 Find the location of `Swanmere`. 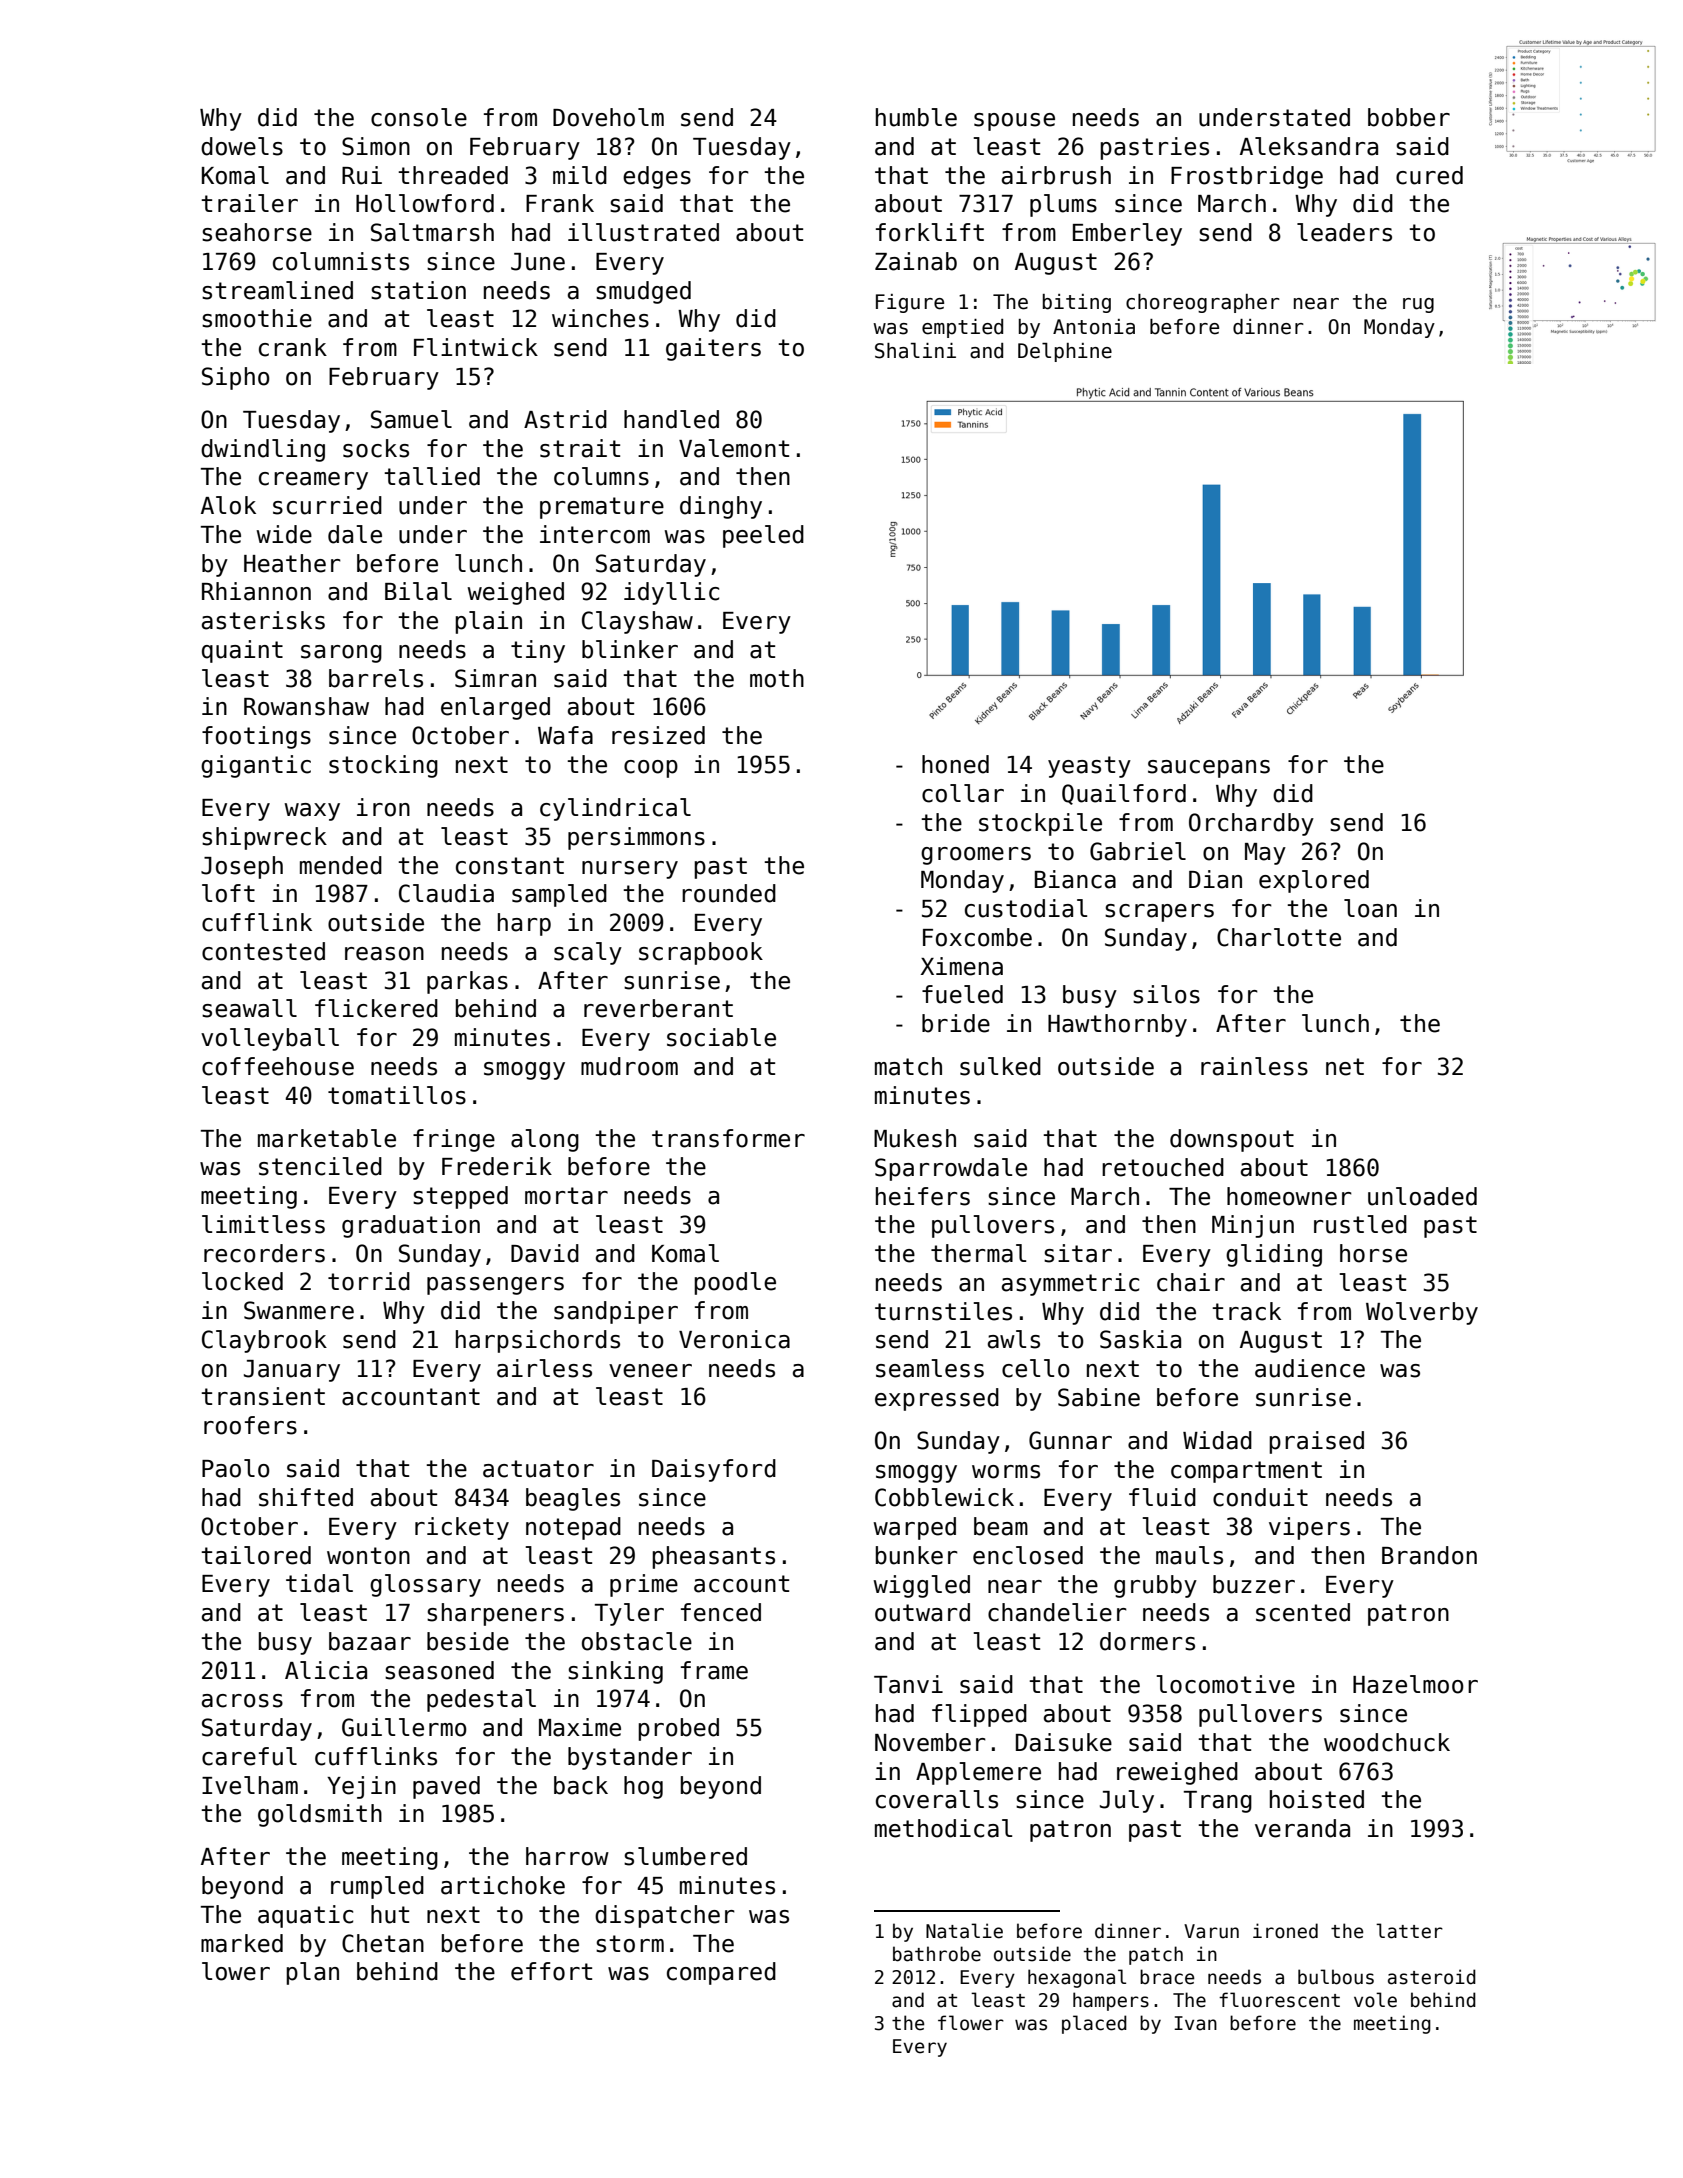

Swanmere is located at coordinates (299, 1310).
